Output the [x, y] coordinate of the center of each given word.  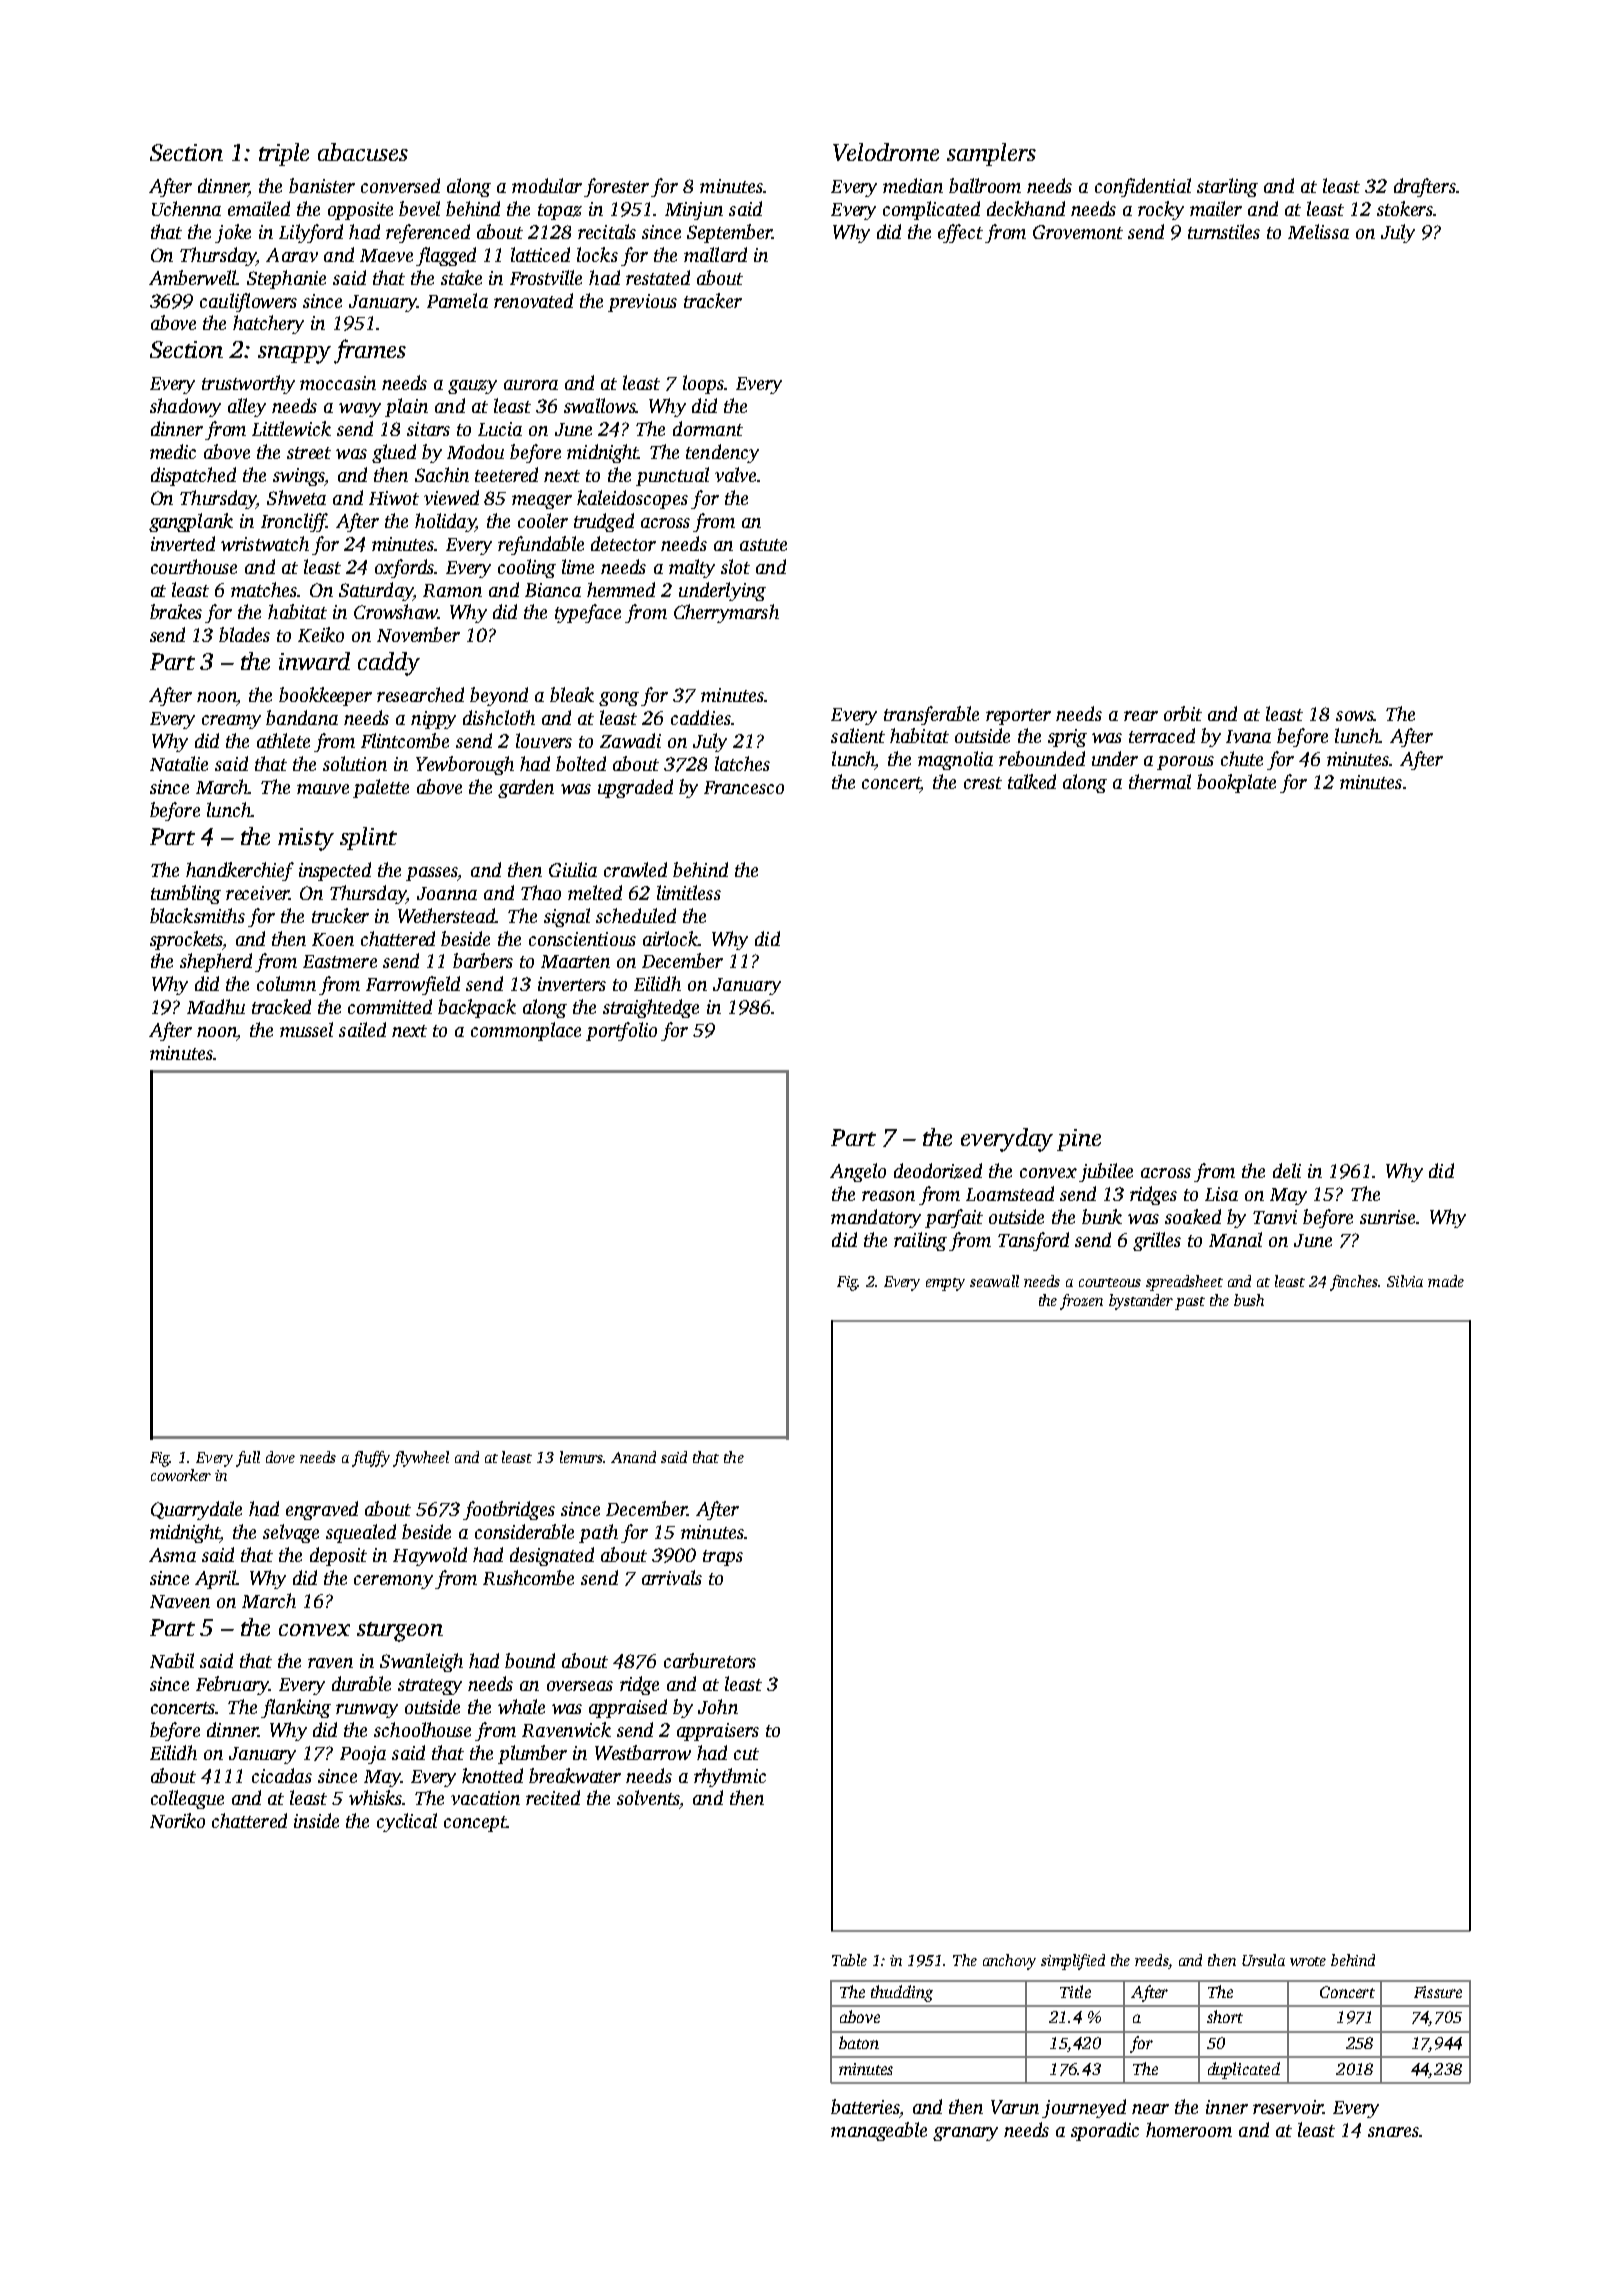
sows [1355, 716]
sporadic [1105, 2131]
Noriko [177, 1820]
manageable [879, 2131]
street [309, 453]
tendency [722, 453]
